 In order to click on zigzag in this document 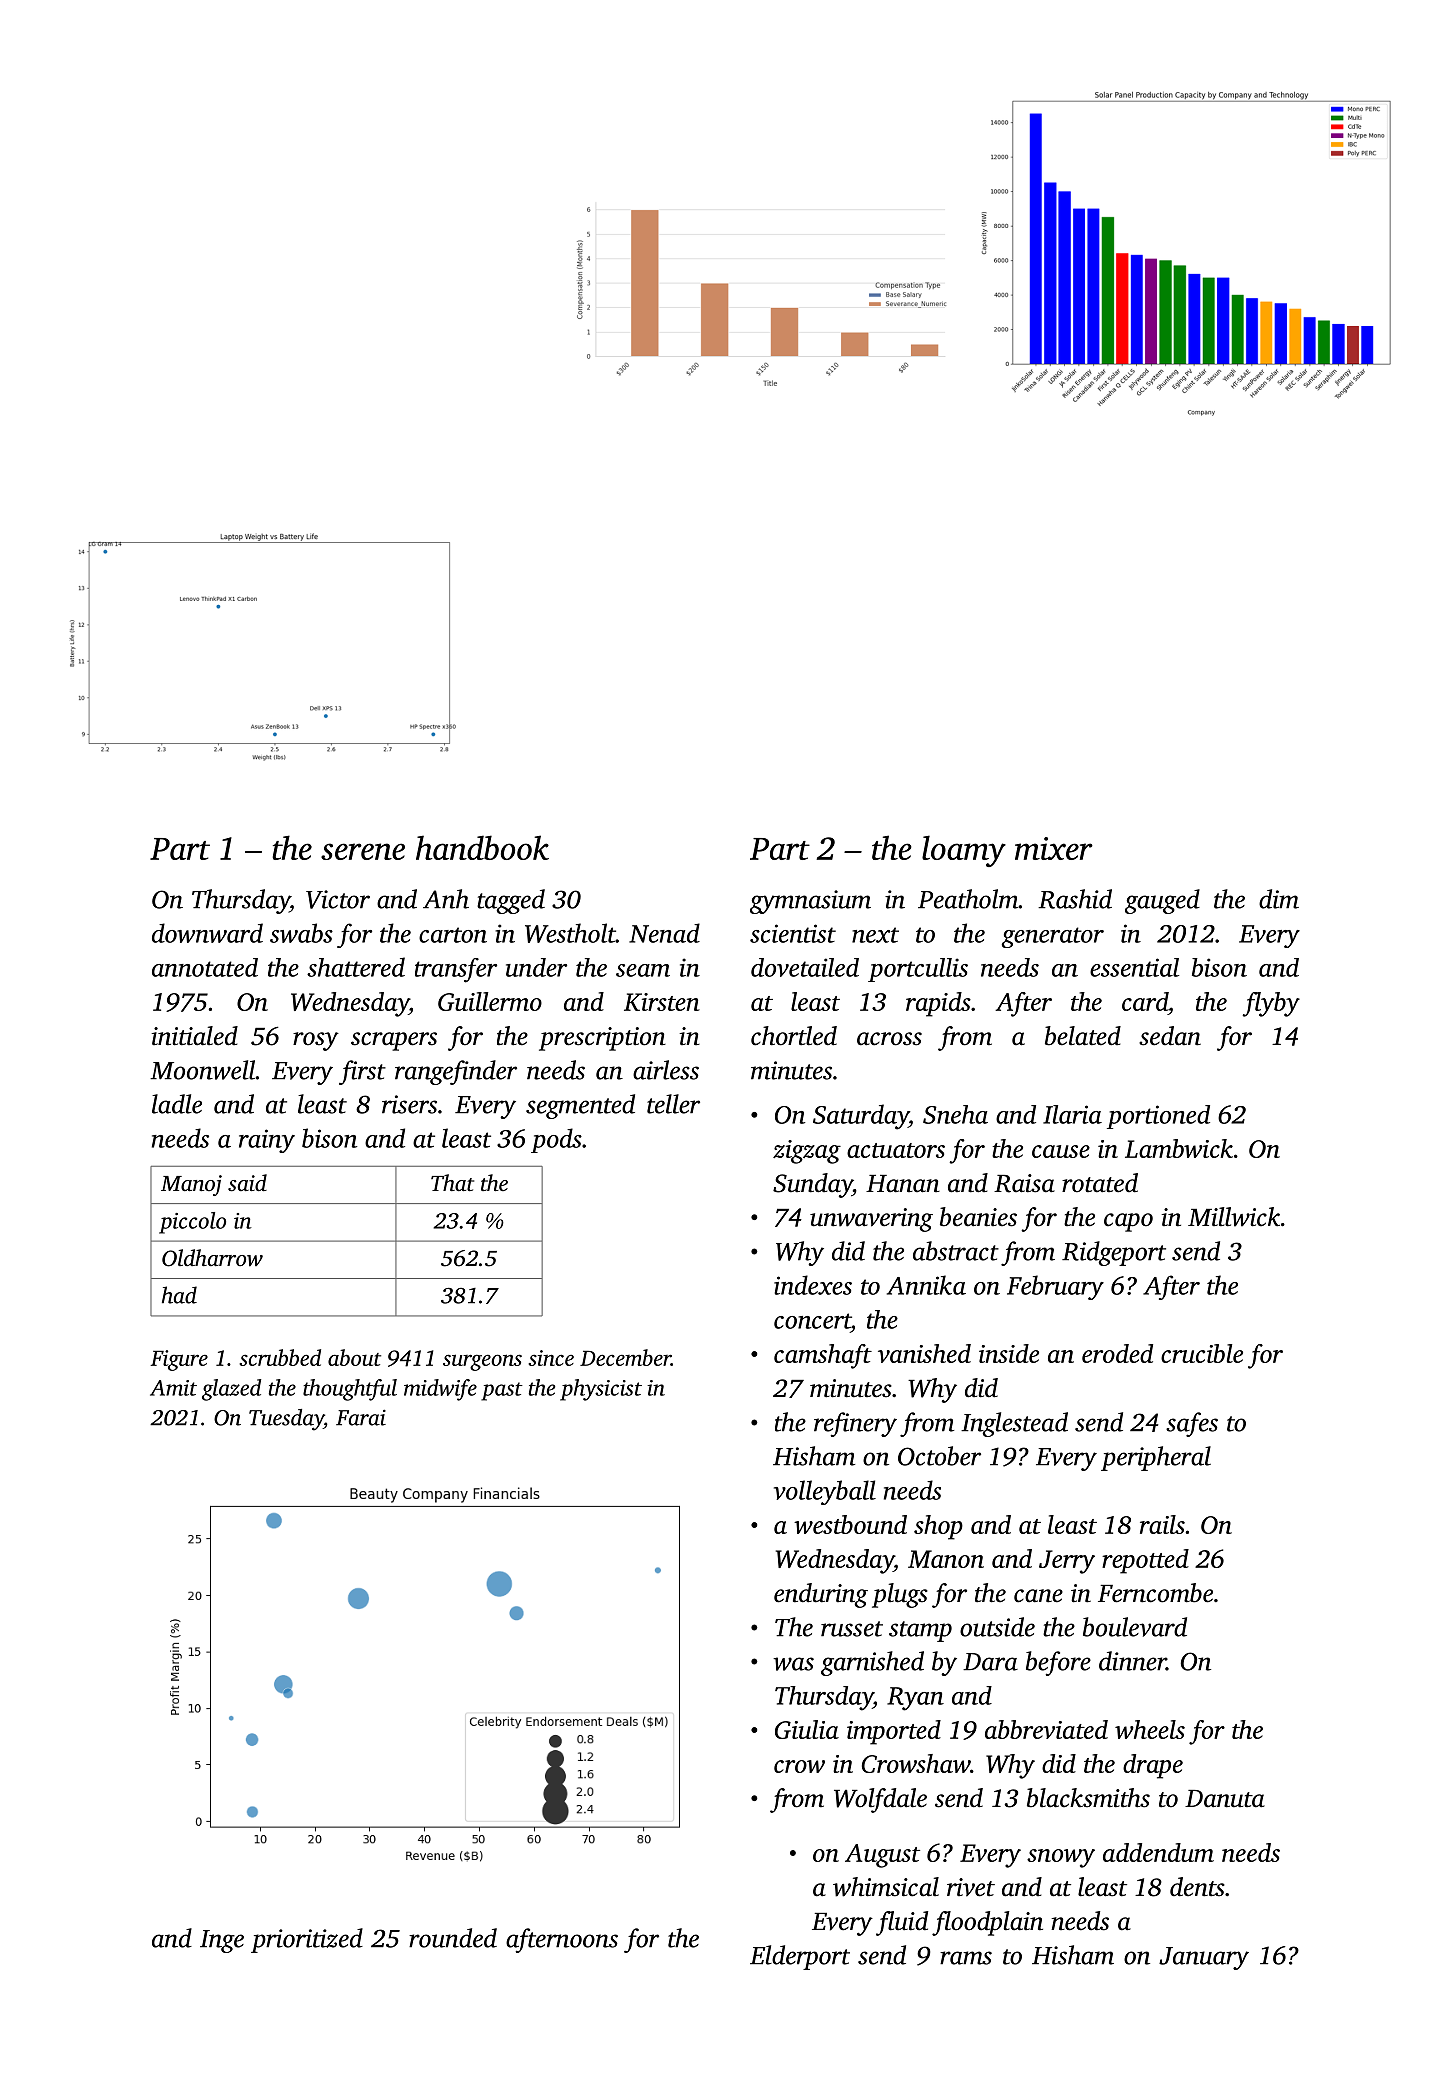, I will do `click(807, 1152)`.
